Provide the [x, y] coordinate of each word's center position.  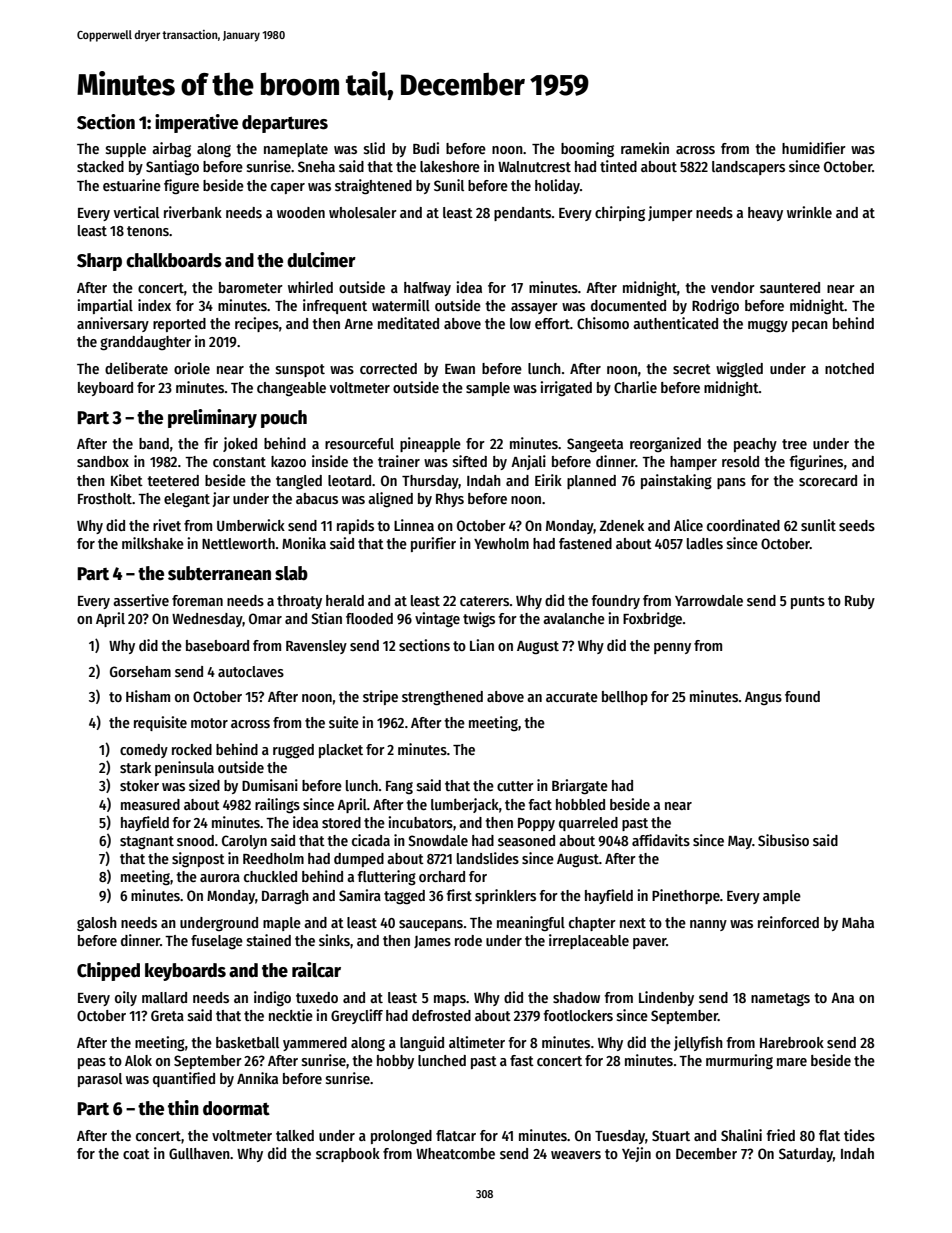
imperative [196, 123]
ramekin [645, 148]
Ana [842, 998]
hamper [693, 463]
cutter [515, 786]
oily [126, 998]
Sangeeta [595, 445]
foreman [197, 600]
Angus [763, 698]
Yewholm [501, 543]
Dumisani [270, 785]
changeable [291, 389]
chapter [592, 924]
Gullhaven [199, 1153]
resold [740, 461]
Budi [426, 148]
